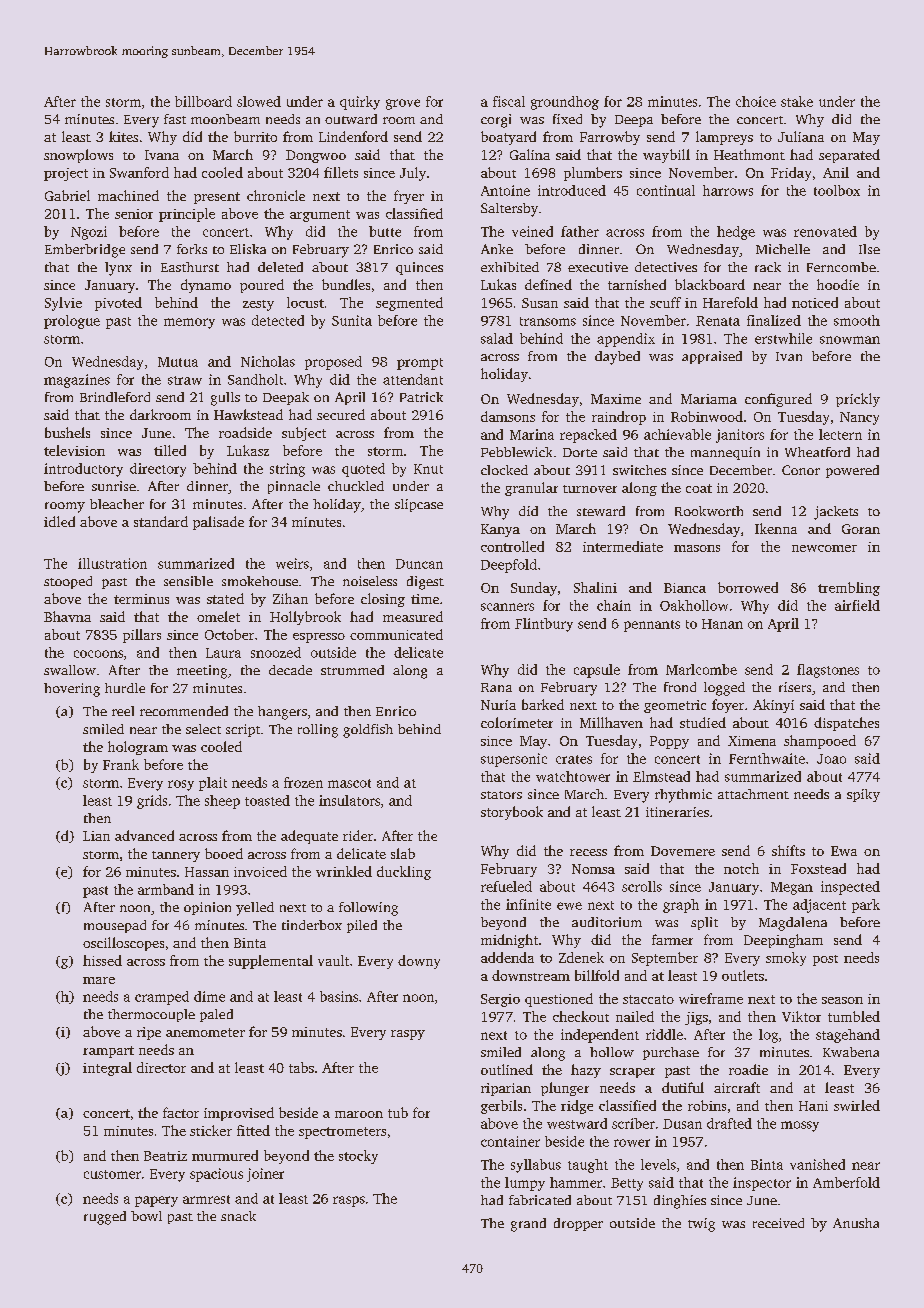 The image size is (924, 1308). What do you see at coordinates (697, 548) in the image?
I see `masons` at bounding box center [697, 548].
